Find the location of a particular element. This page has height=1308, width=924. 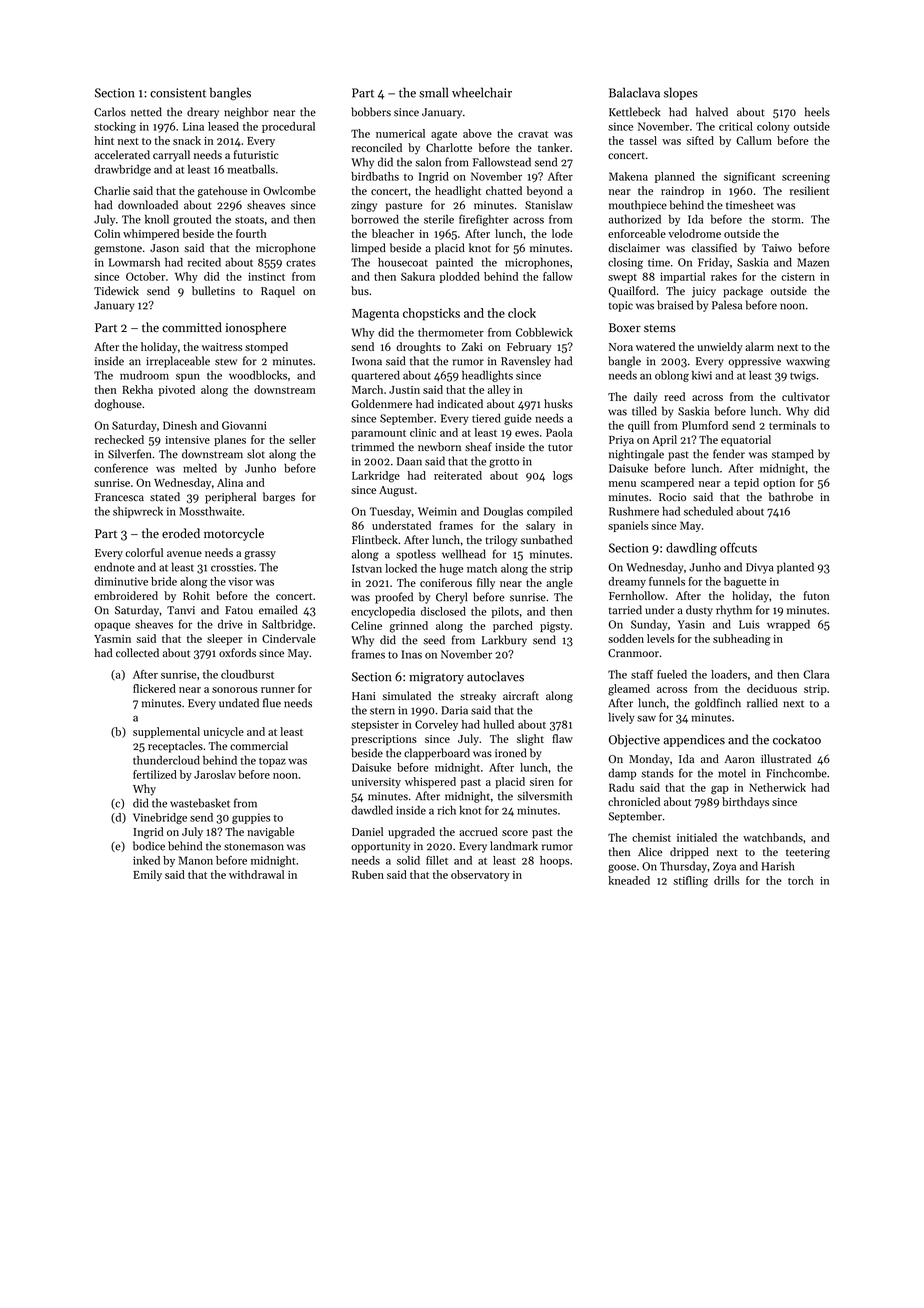

withdrawal is located at coordinates (256, 874).
